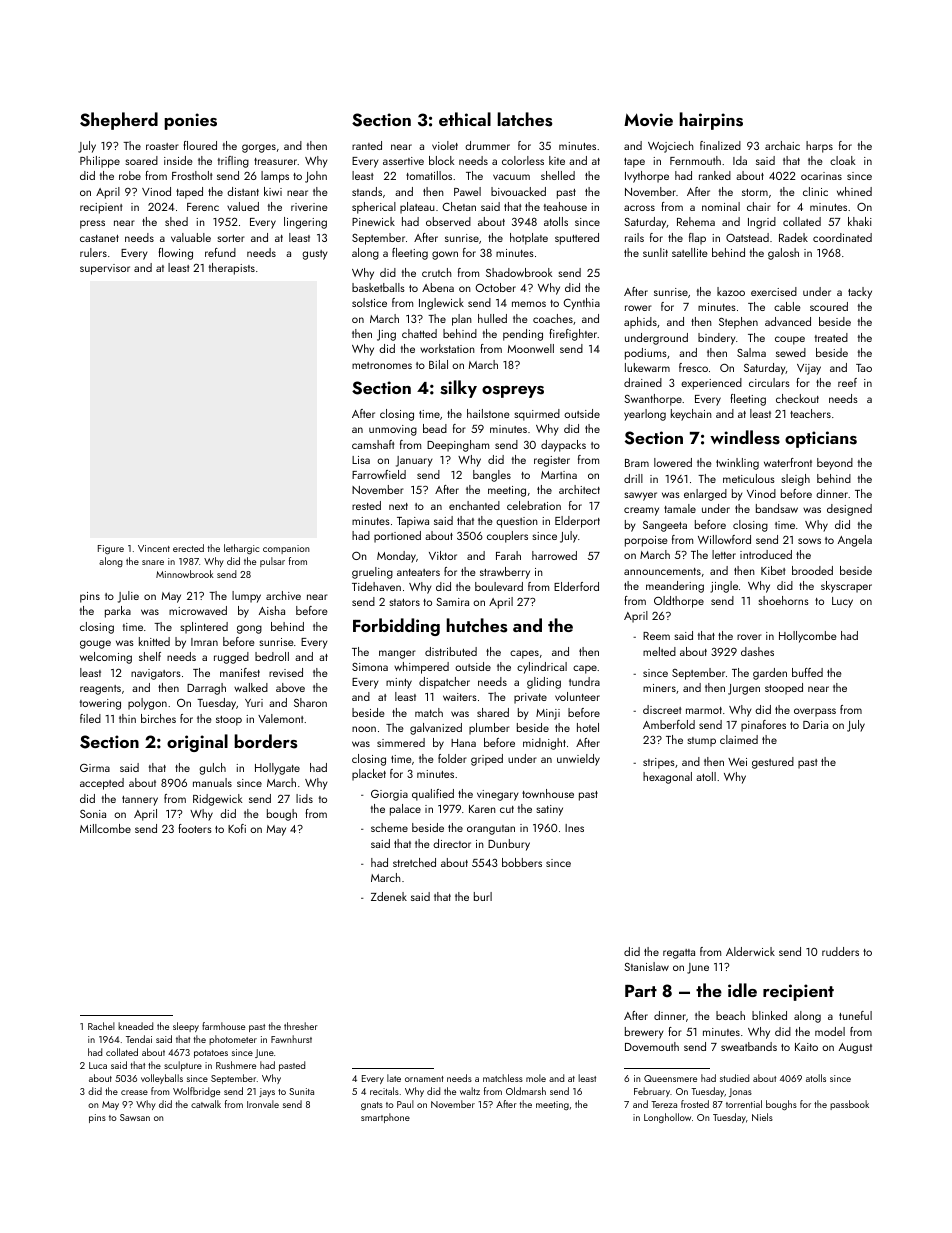 The width and height of the document is (952, 1233). I want to click on pending, so click(523, 335).
